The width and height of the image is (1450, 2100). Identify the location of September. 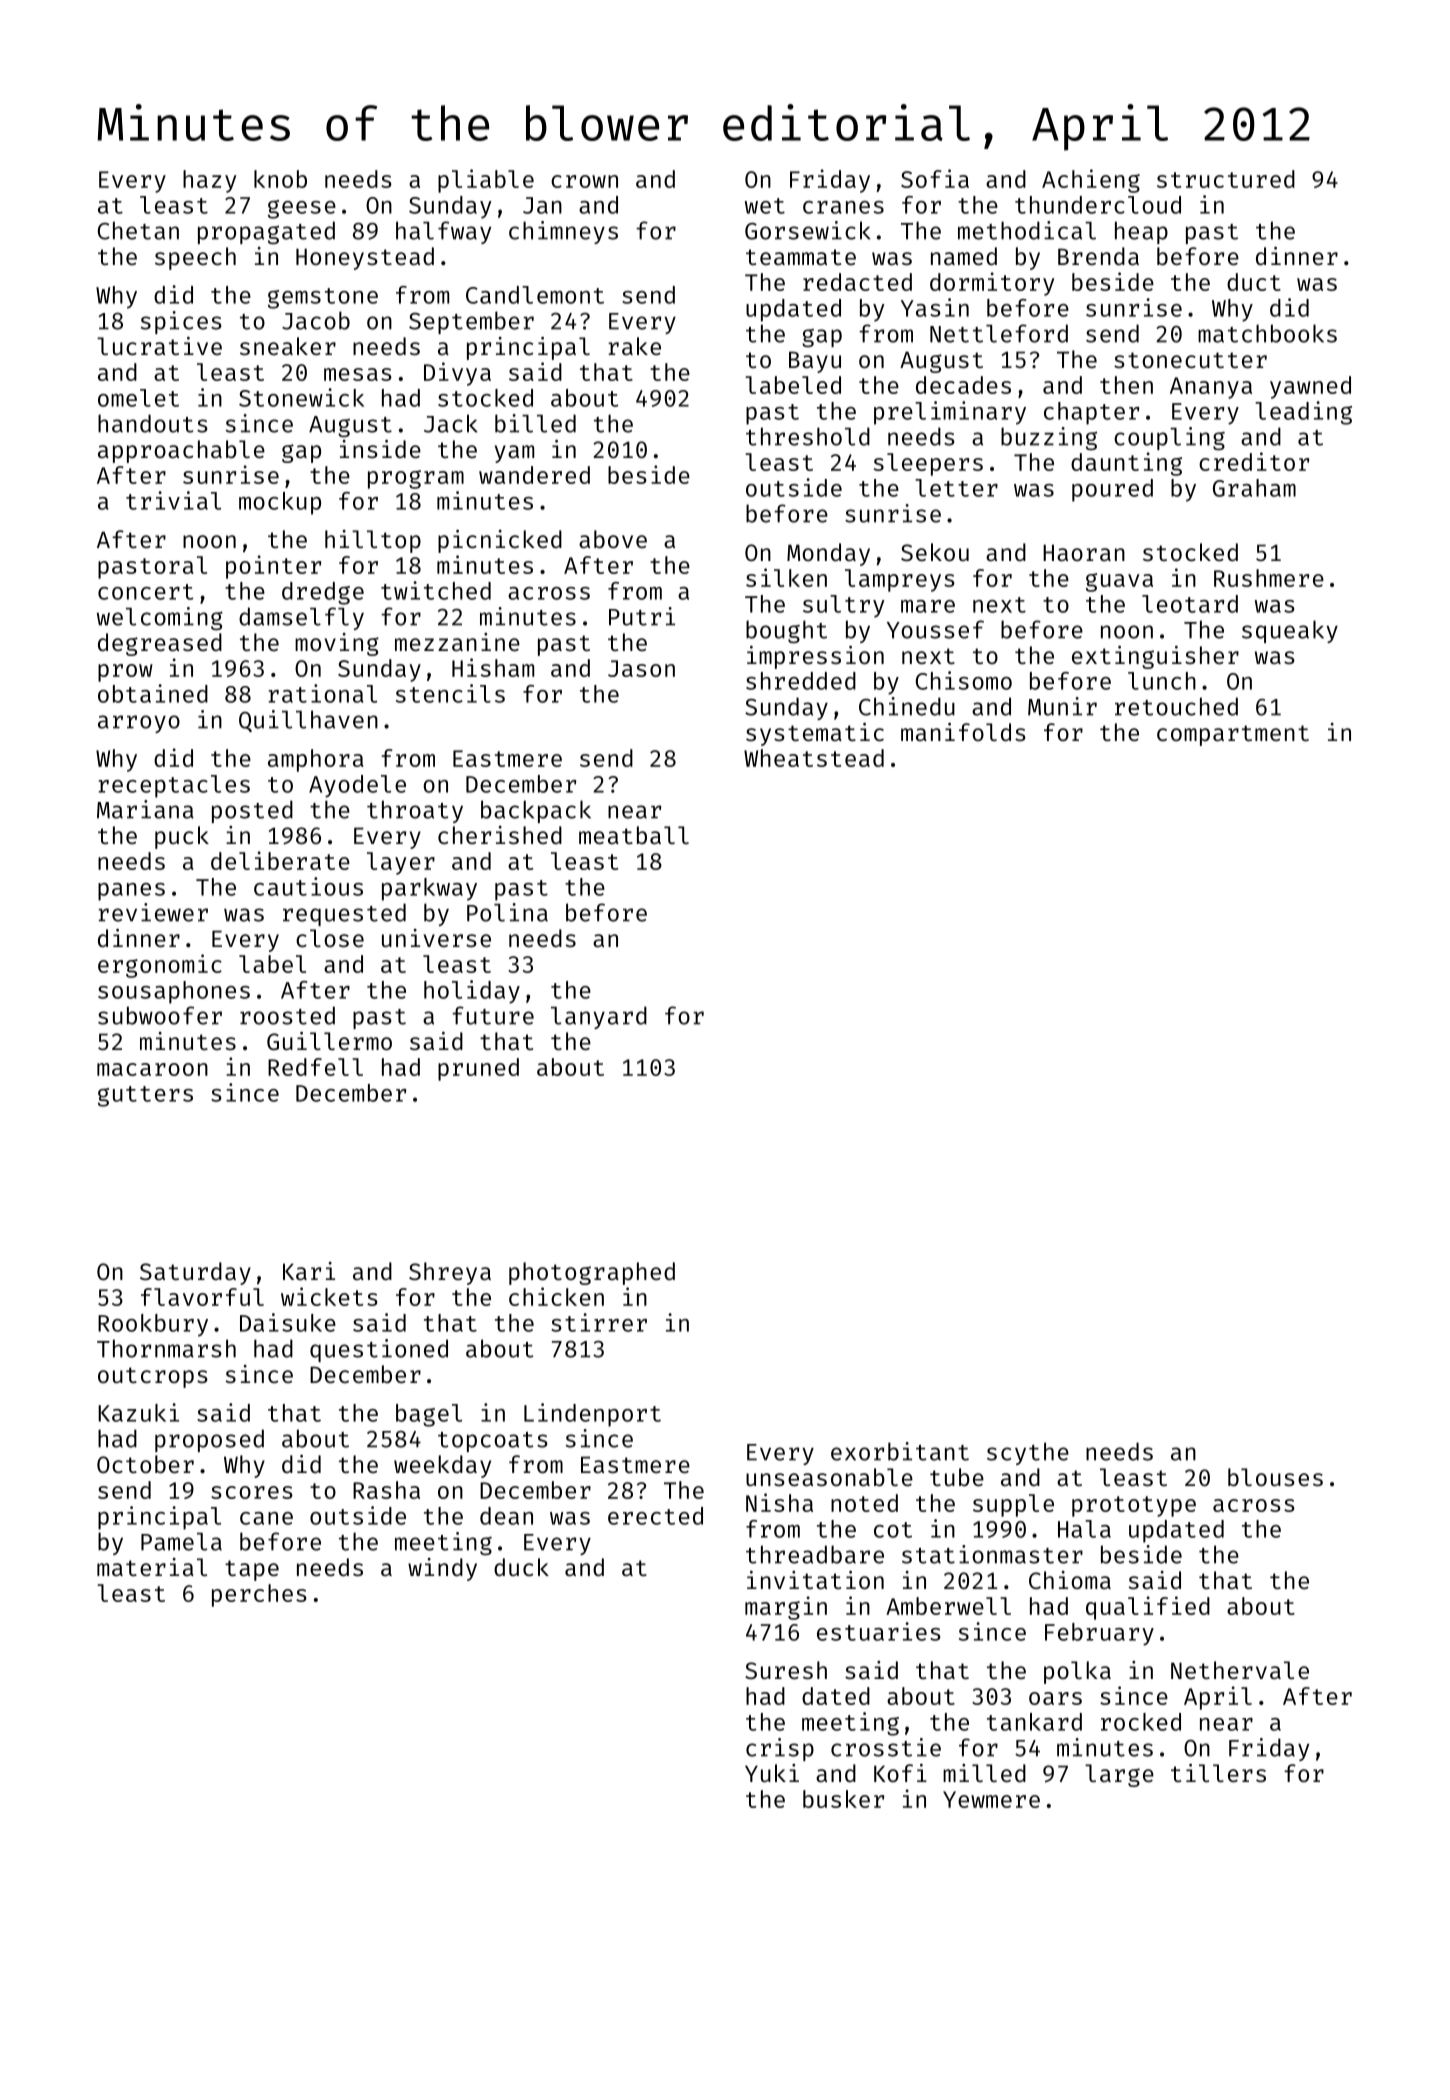
(471, 322).
